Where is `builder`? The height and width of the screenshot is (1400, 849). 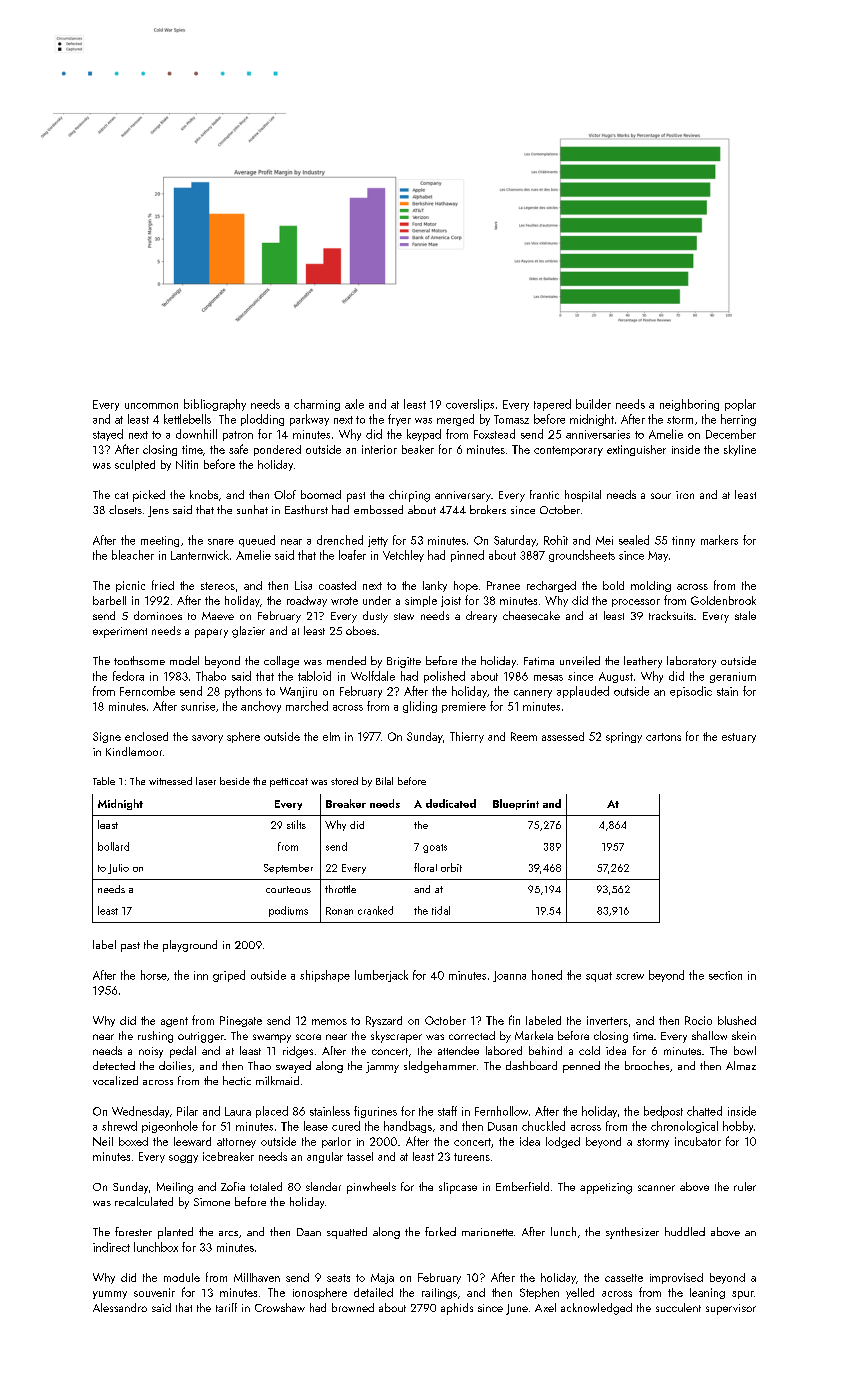 builder is located at coordinates (593, 404).
